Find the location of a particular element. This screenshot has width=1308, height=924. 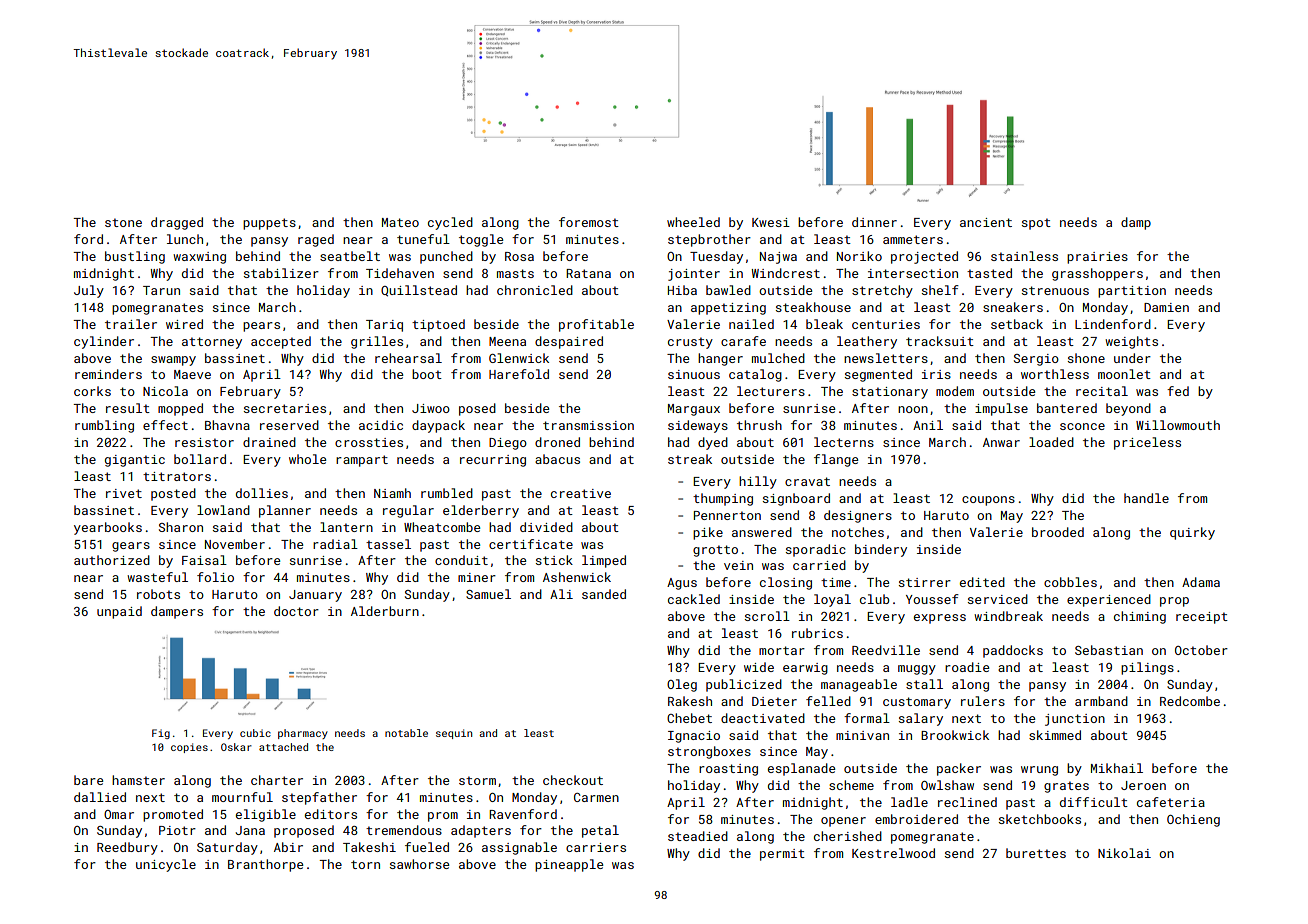

prairies is located at coordinates (1097, 258).
